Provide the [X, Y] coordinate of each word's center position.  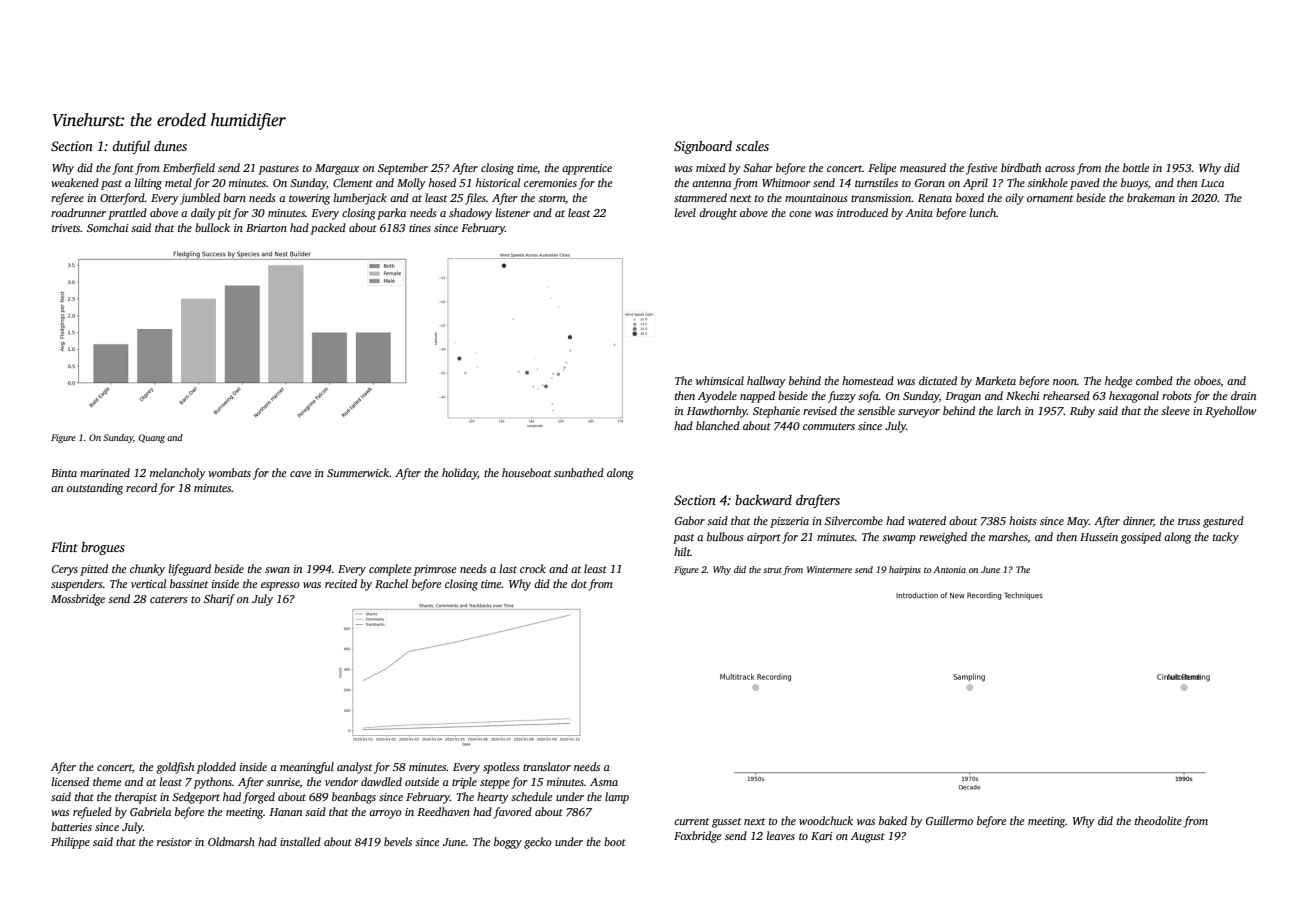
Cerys [65, 570]
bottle [1136, 167]
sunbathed [579, 472]
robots [1176, 395]
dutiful [131, 147]
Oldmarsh [231, 841]
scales [752, 146]
